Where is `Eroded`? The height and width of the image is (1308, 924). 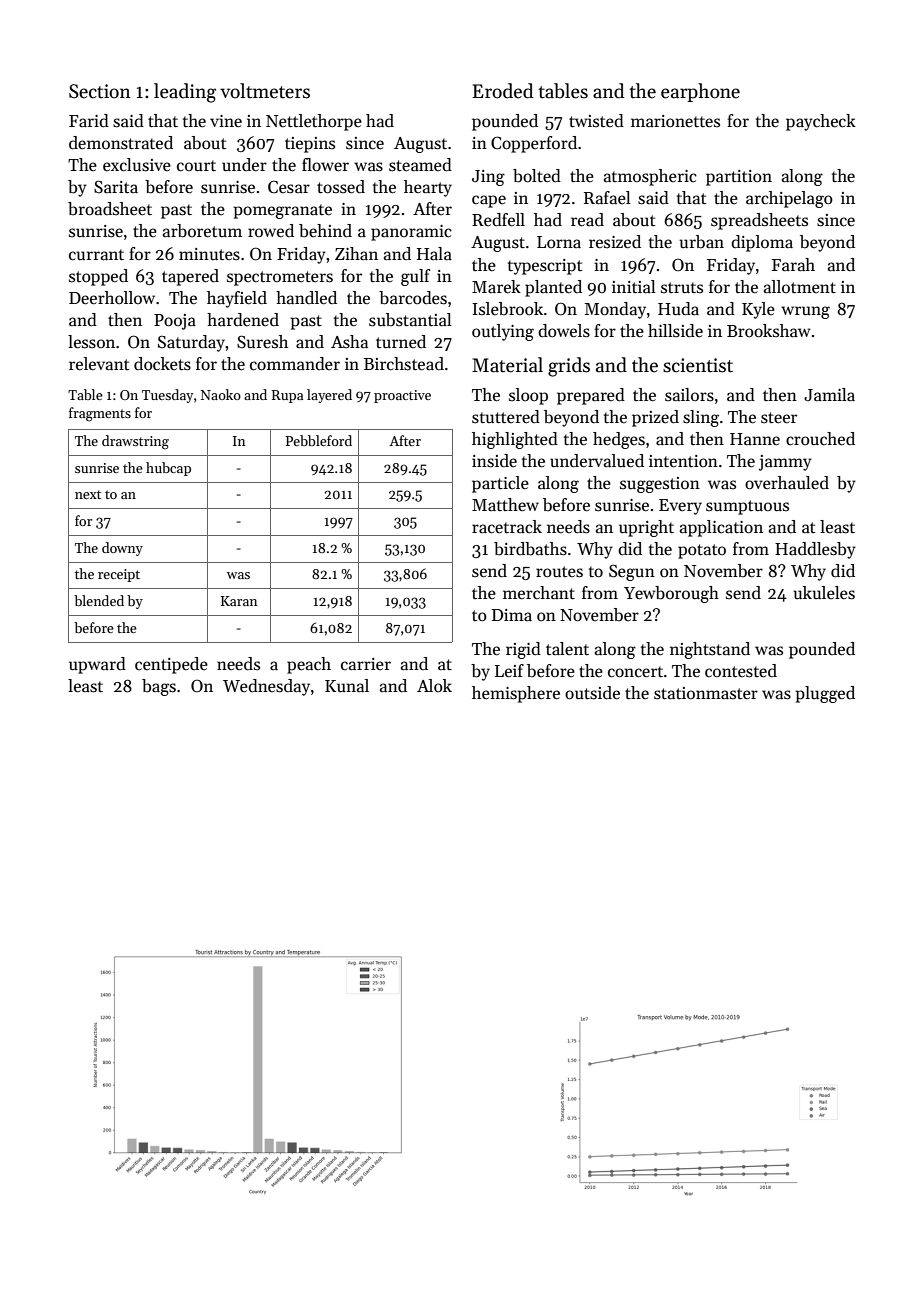 Eroded is located at coordinates (502, 91).
